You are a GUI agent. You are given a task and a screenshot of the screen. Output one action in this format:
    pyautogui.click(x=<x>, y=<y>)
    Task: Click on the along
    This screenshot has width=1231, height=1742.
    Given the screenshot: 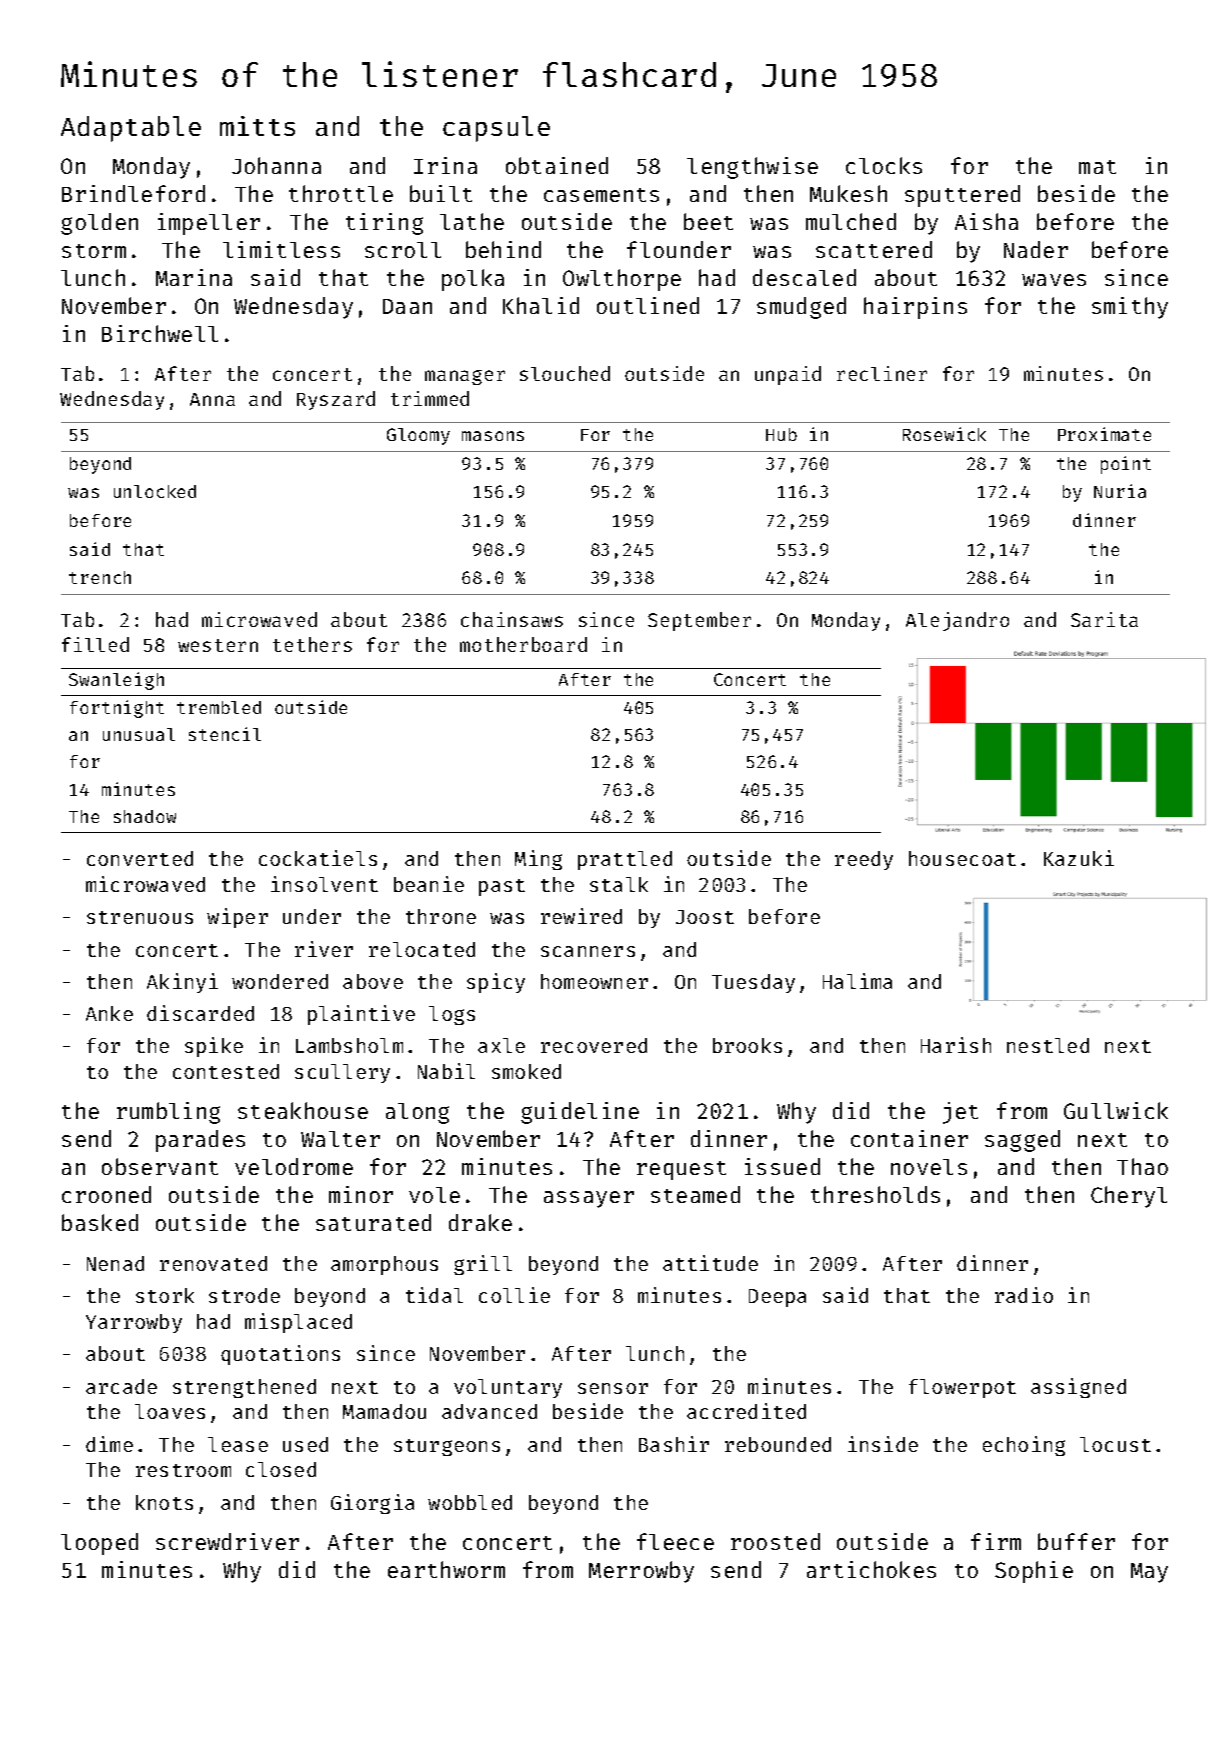 What is the action you would take?
    pyautogui.click(x=417, y=1113)
